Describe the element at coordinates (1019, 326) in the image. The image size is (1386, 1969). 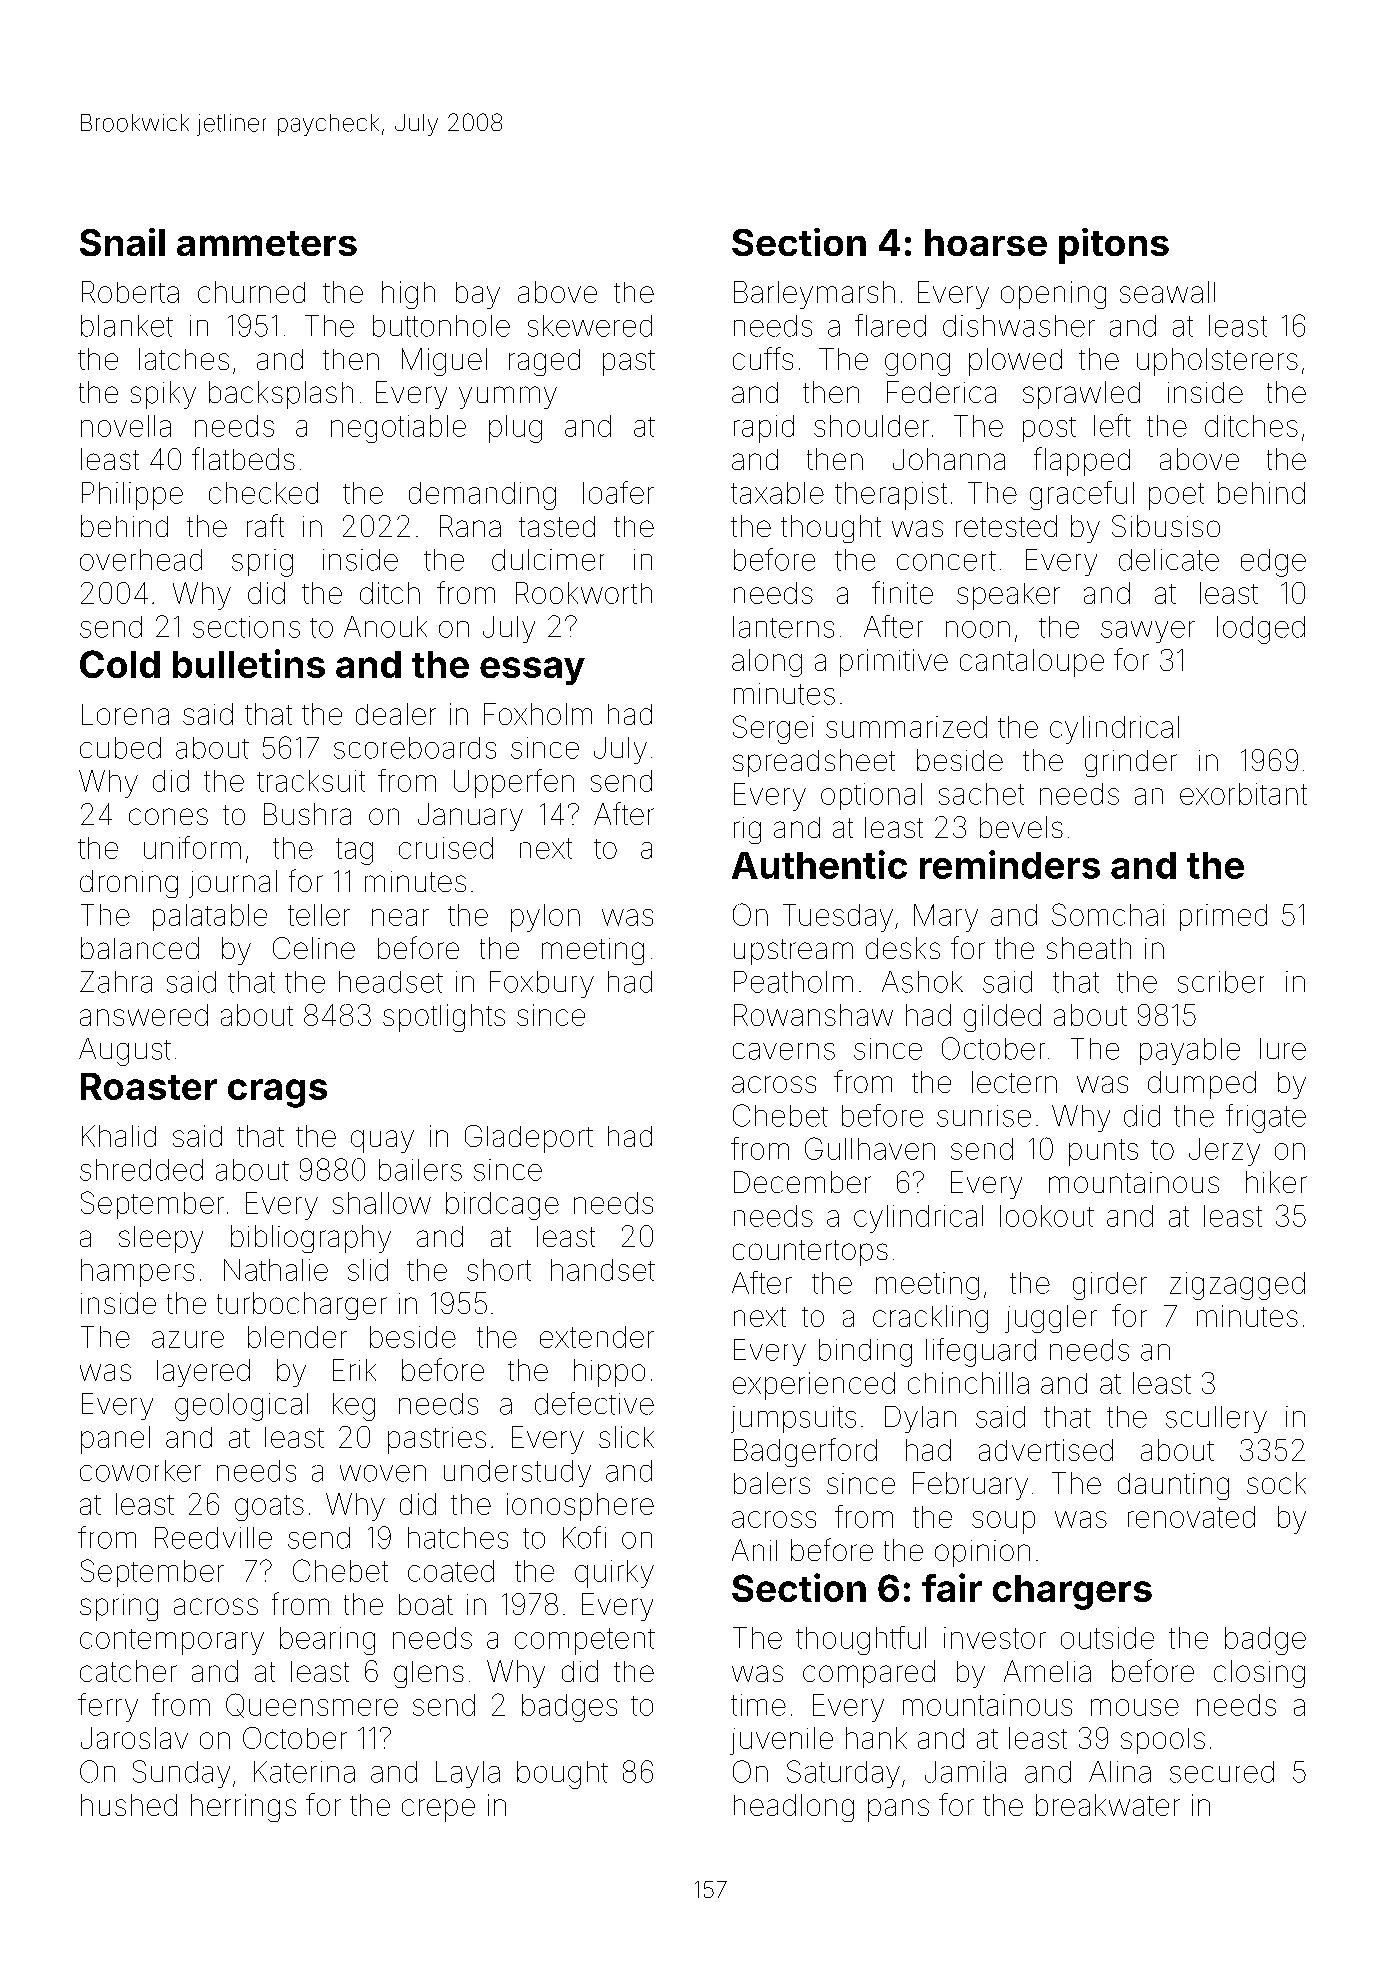
I see `dishwasher` at that location.
